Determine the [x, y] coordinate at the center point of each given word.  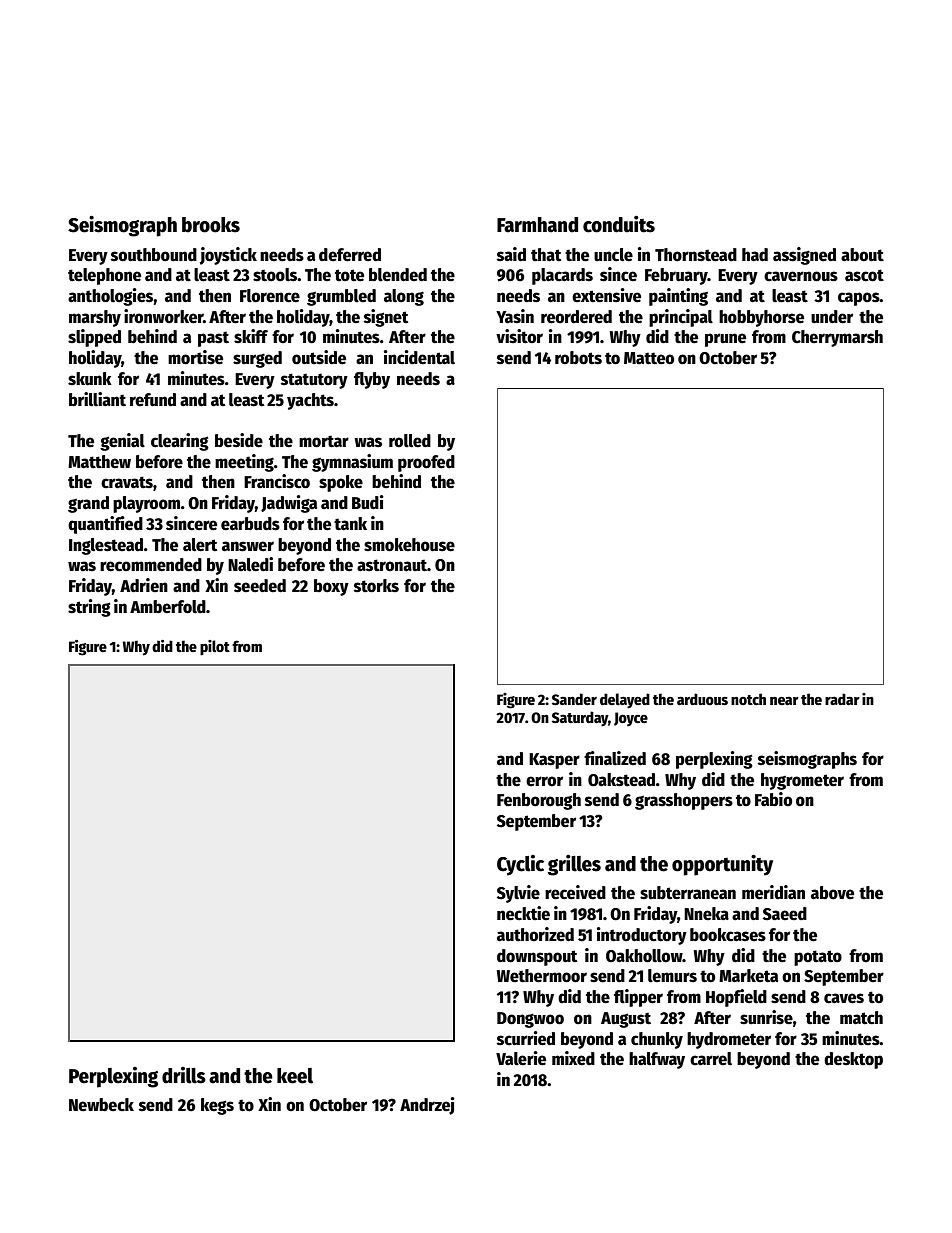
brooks [211, 225]
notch [748, 699]
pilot [215, 648]
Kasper [554, 761]
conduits [619, 224]
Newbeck [101, 1104]
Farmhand [537, 225]
